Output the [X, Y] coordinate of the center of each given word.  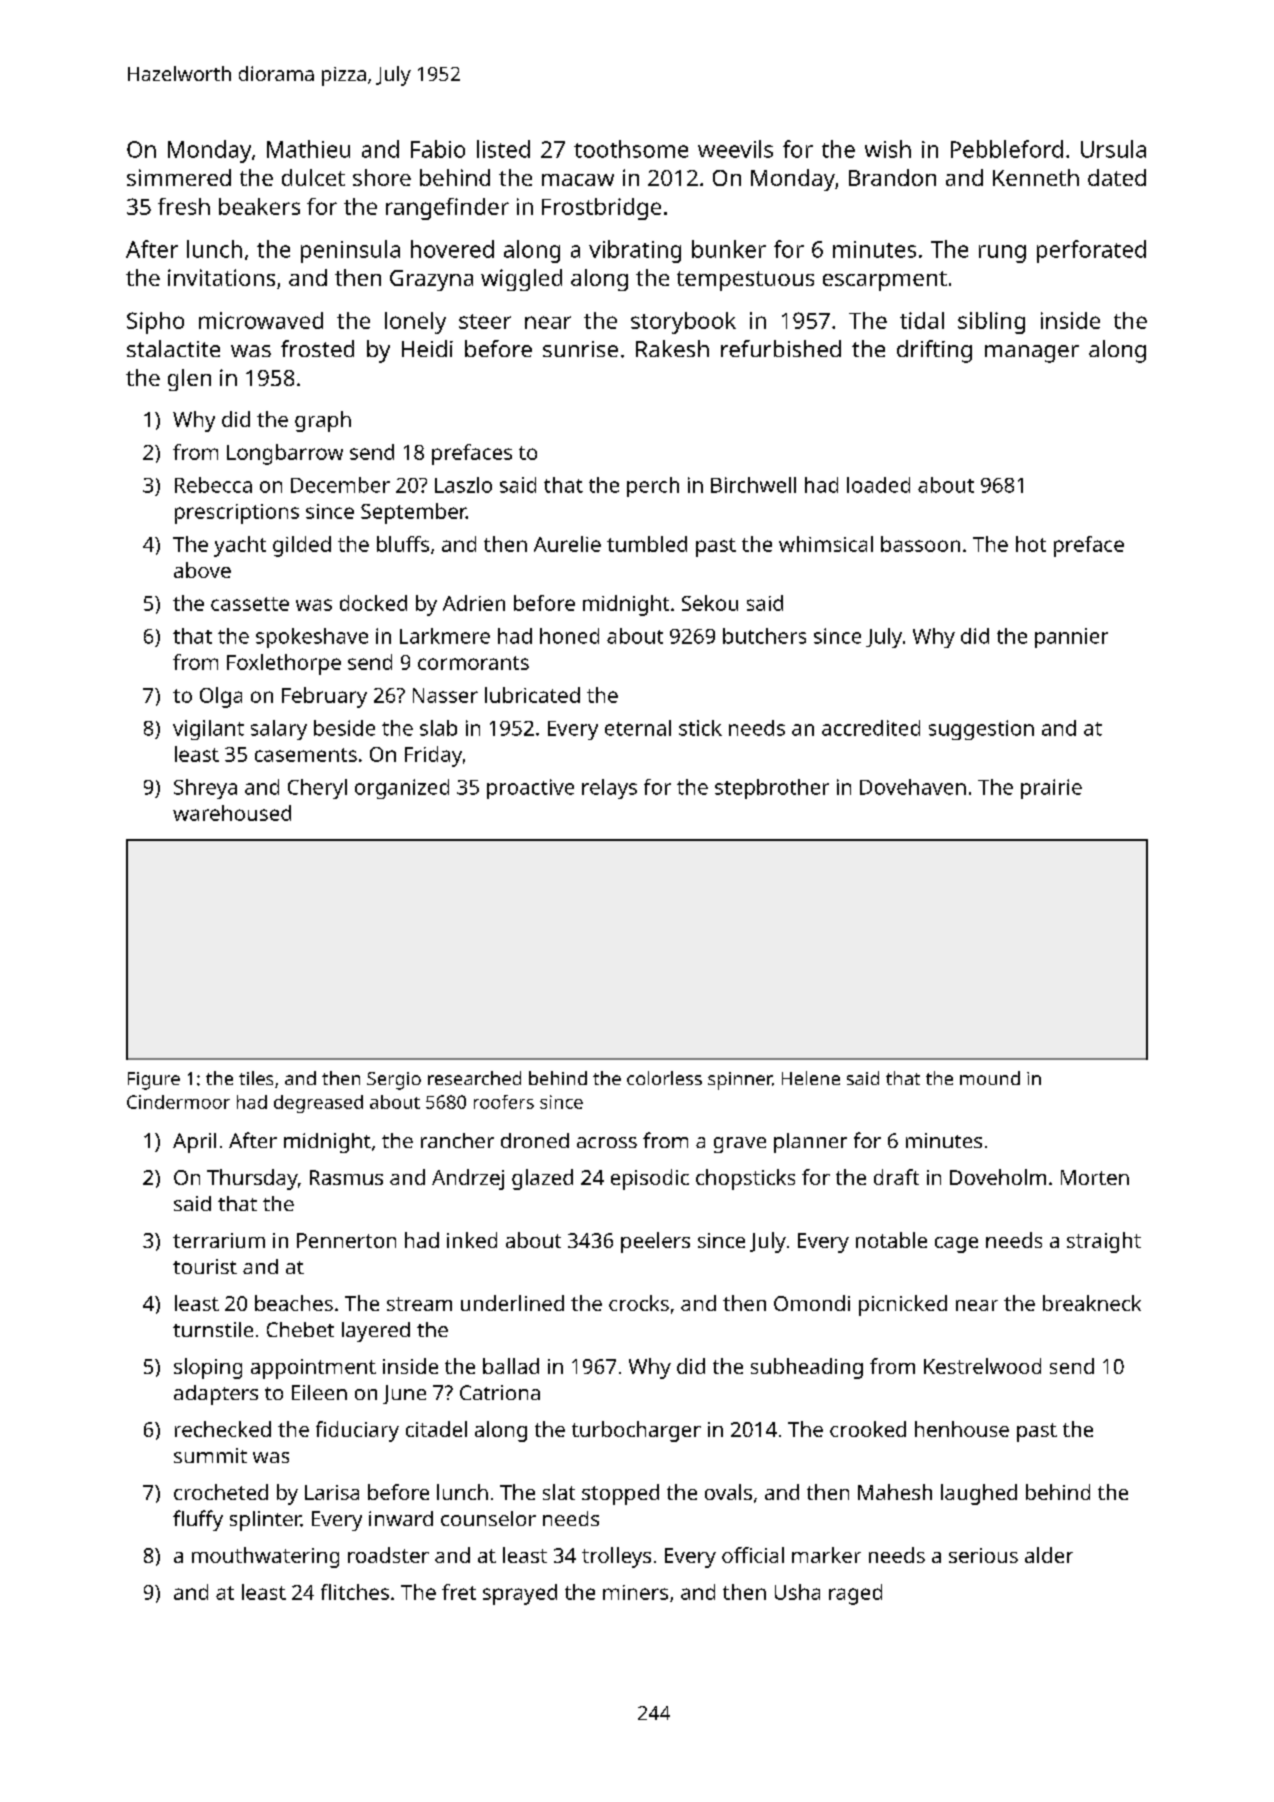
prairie [1051, 789]
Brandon [892, 177]
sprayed [520, 1594]
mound [990, 1078]
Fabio [438, 149]
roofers [504, 1102]
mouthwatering [265, 1557]
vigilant [208, 730]
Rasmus [346, 1177]
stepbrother [772, 789]
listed [503, 149]
